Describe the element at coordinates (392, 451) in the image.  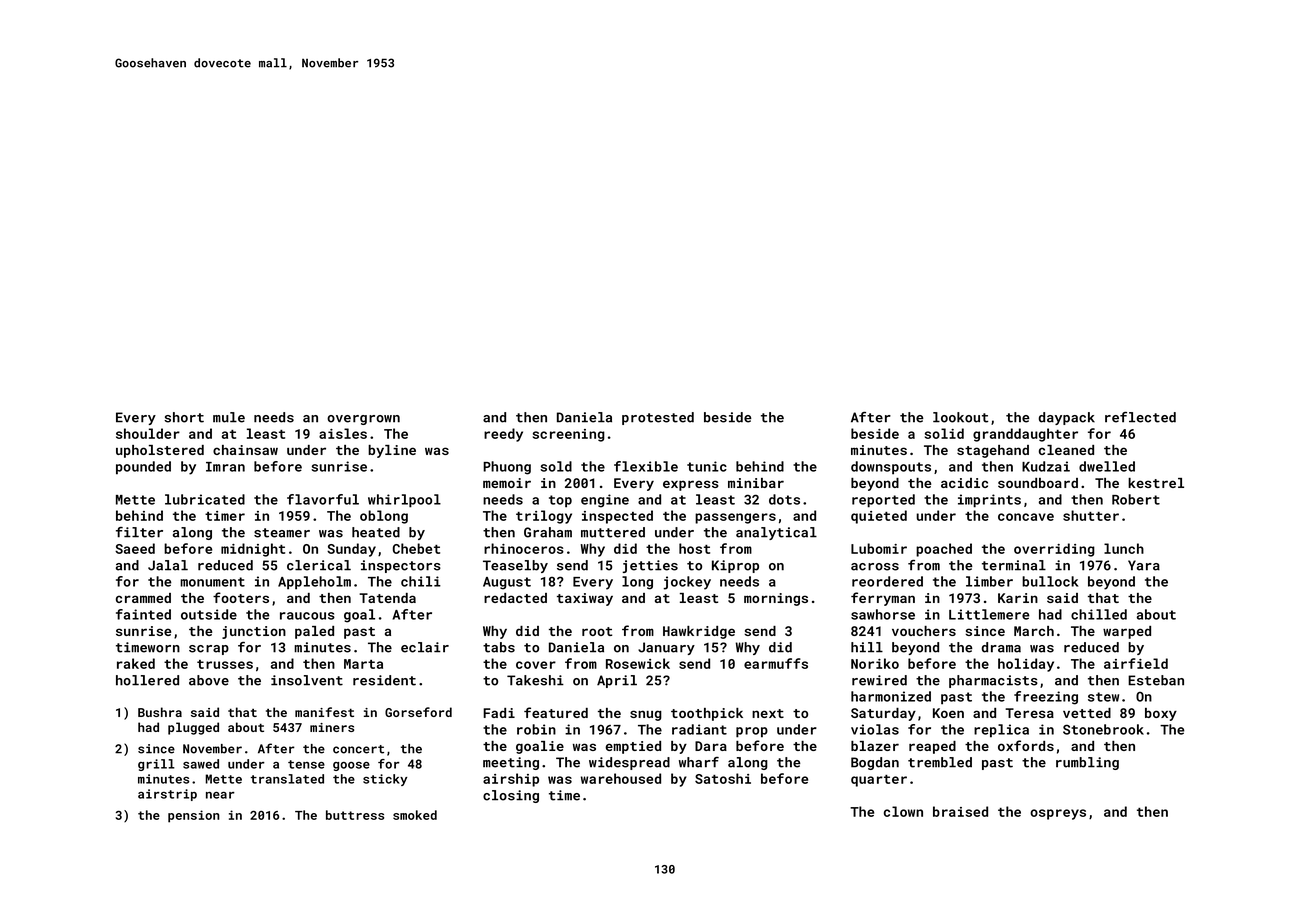
I see `byline` at that location.
